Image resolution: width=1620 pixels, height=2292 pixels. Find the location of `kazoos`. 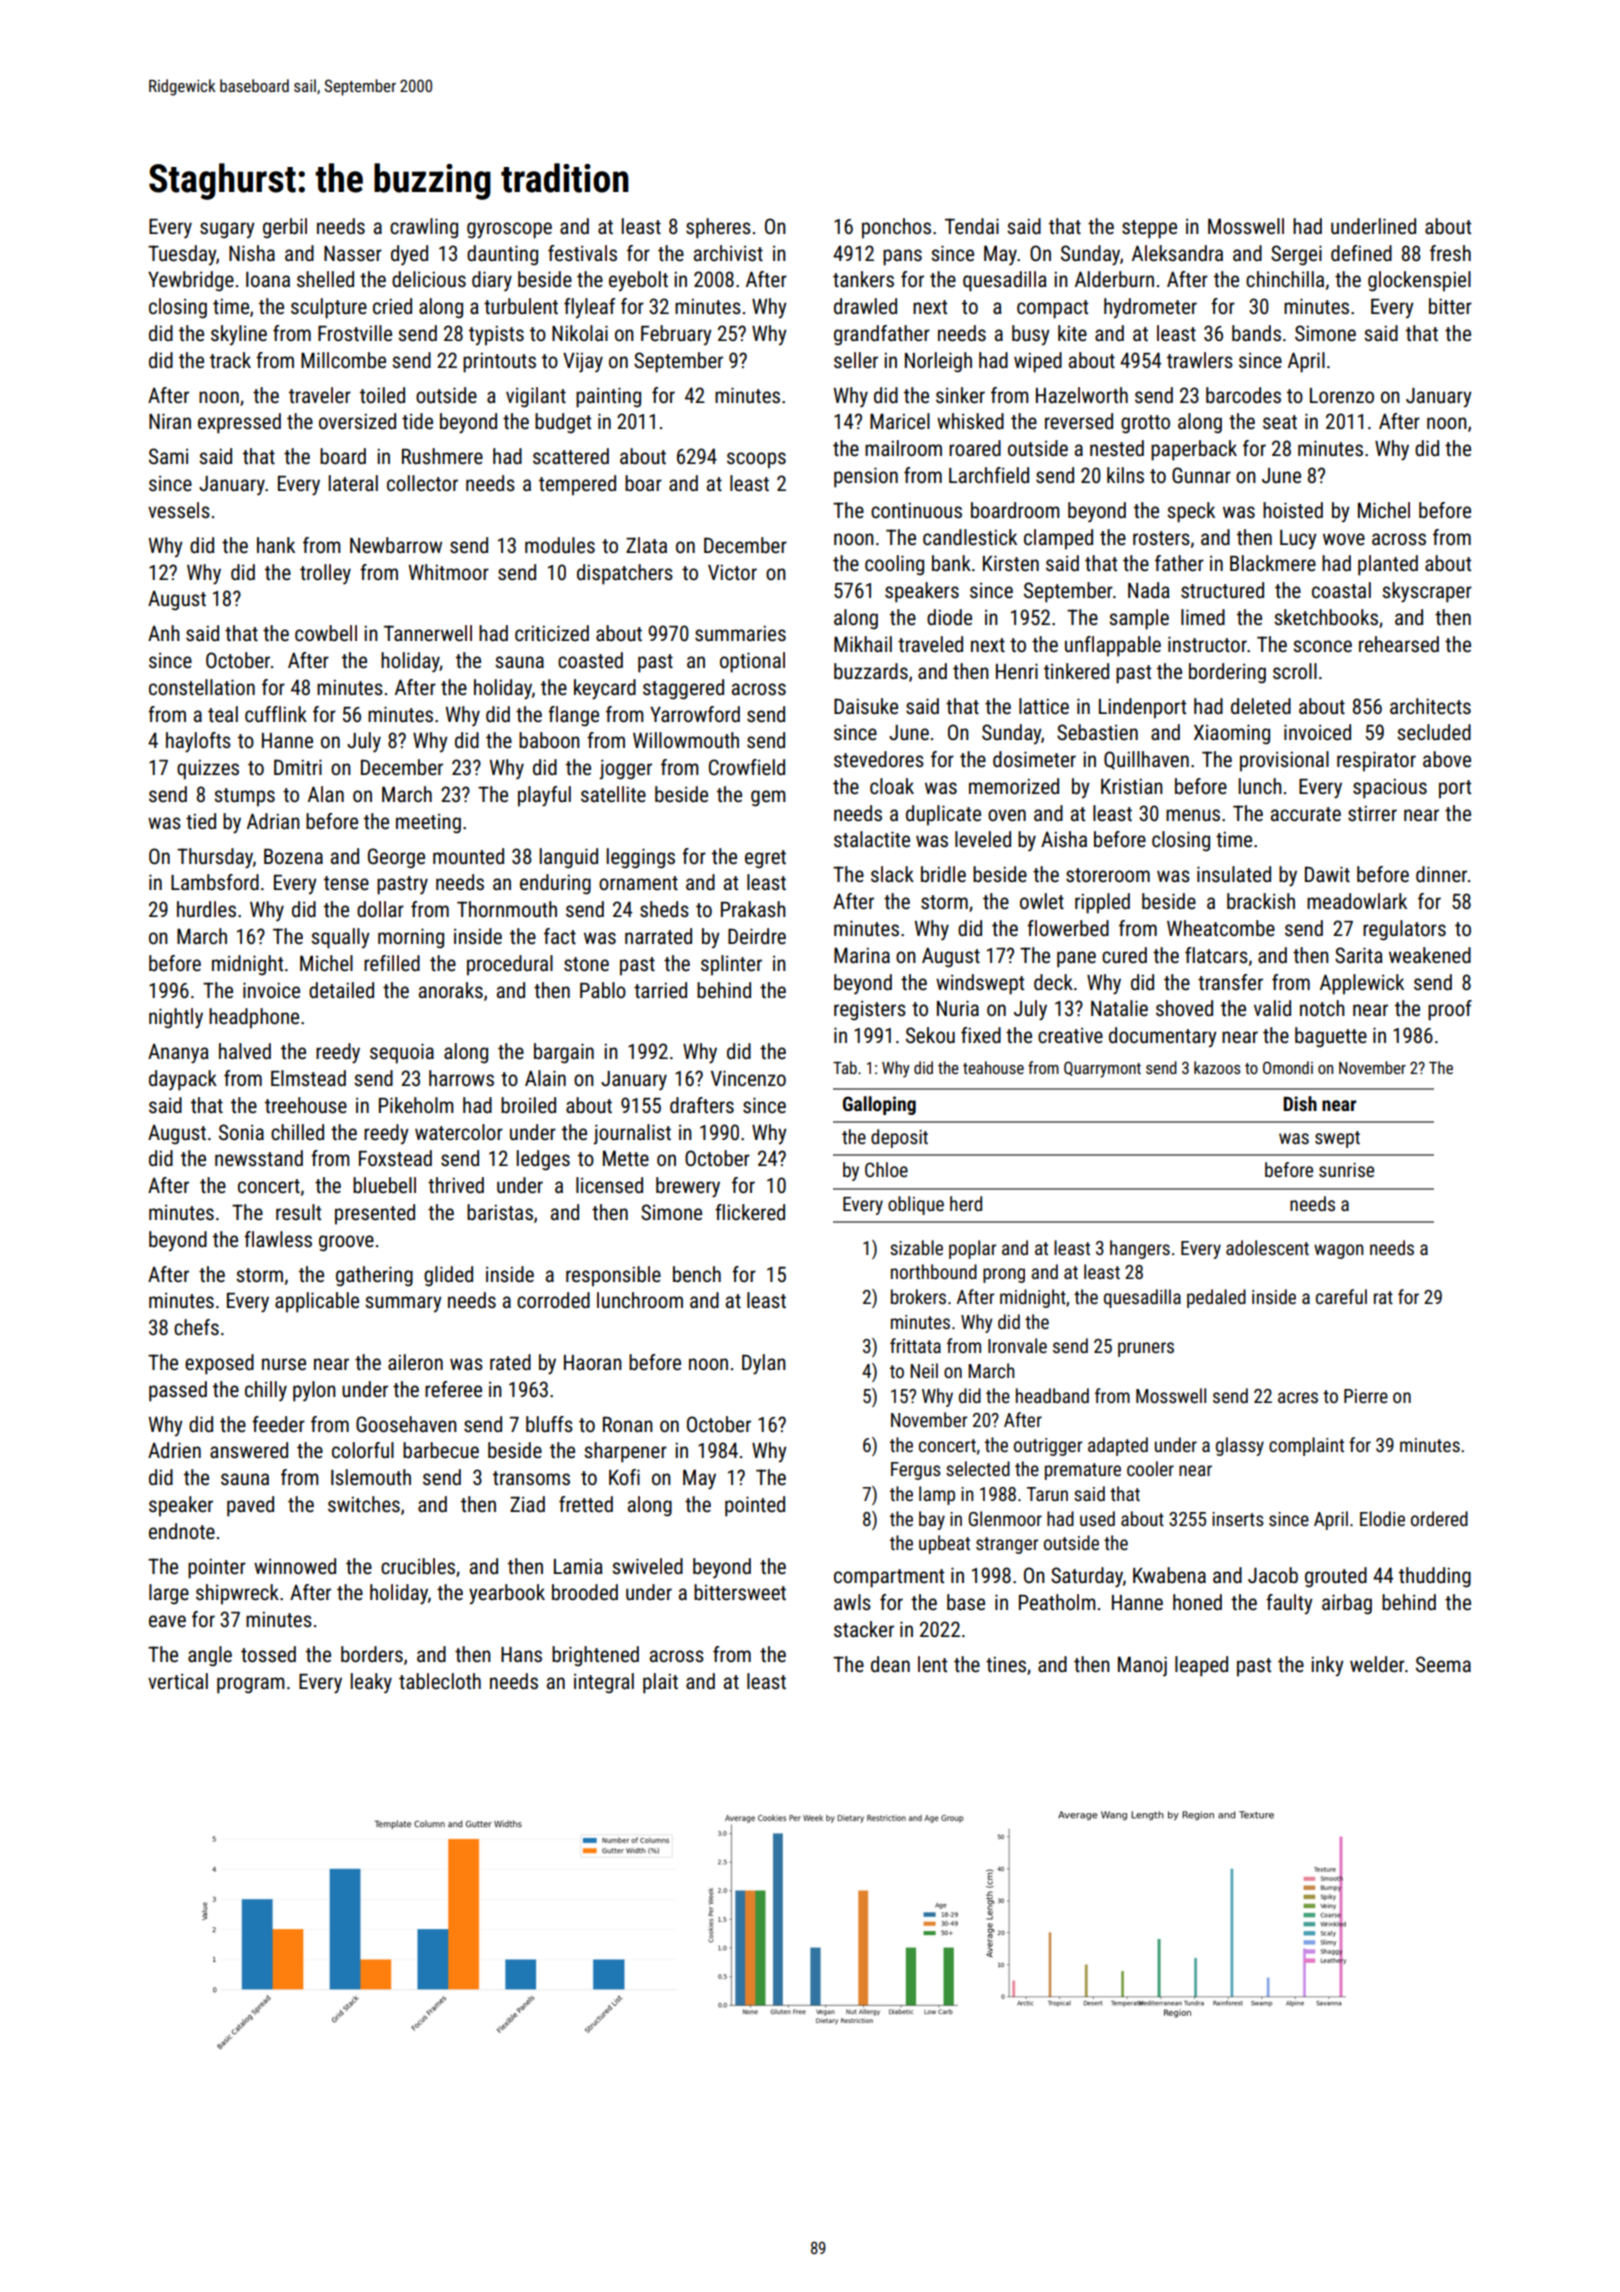

kazoos is located at coordinates (1217, 1067).
